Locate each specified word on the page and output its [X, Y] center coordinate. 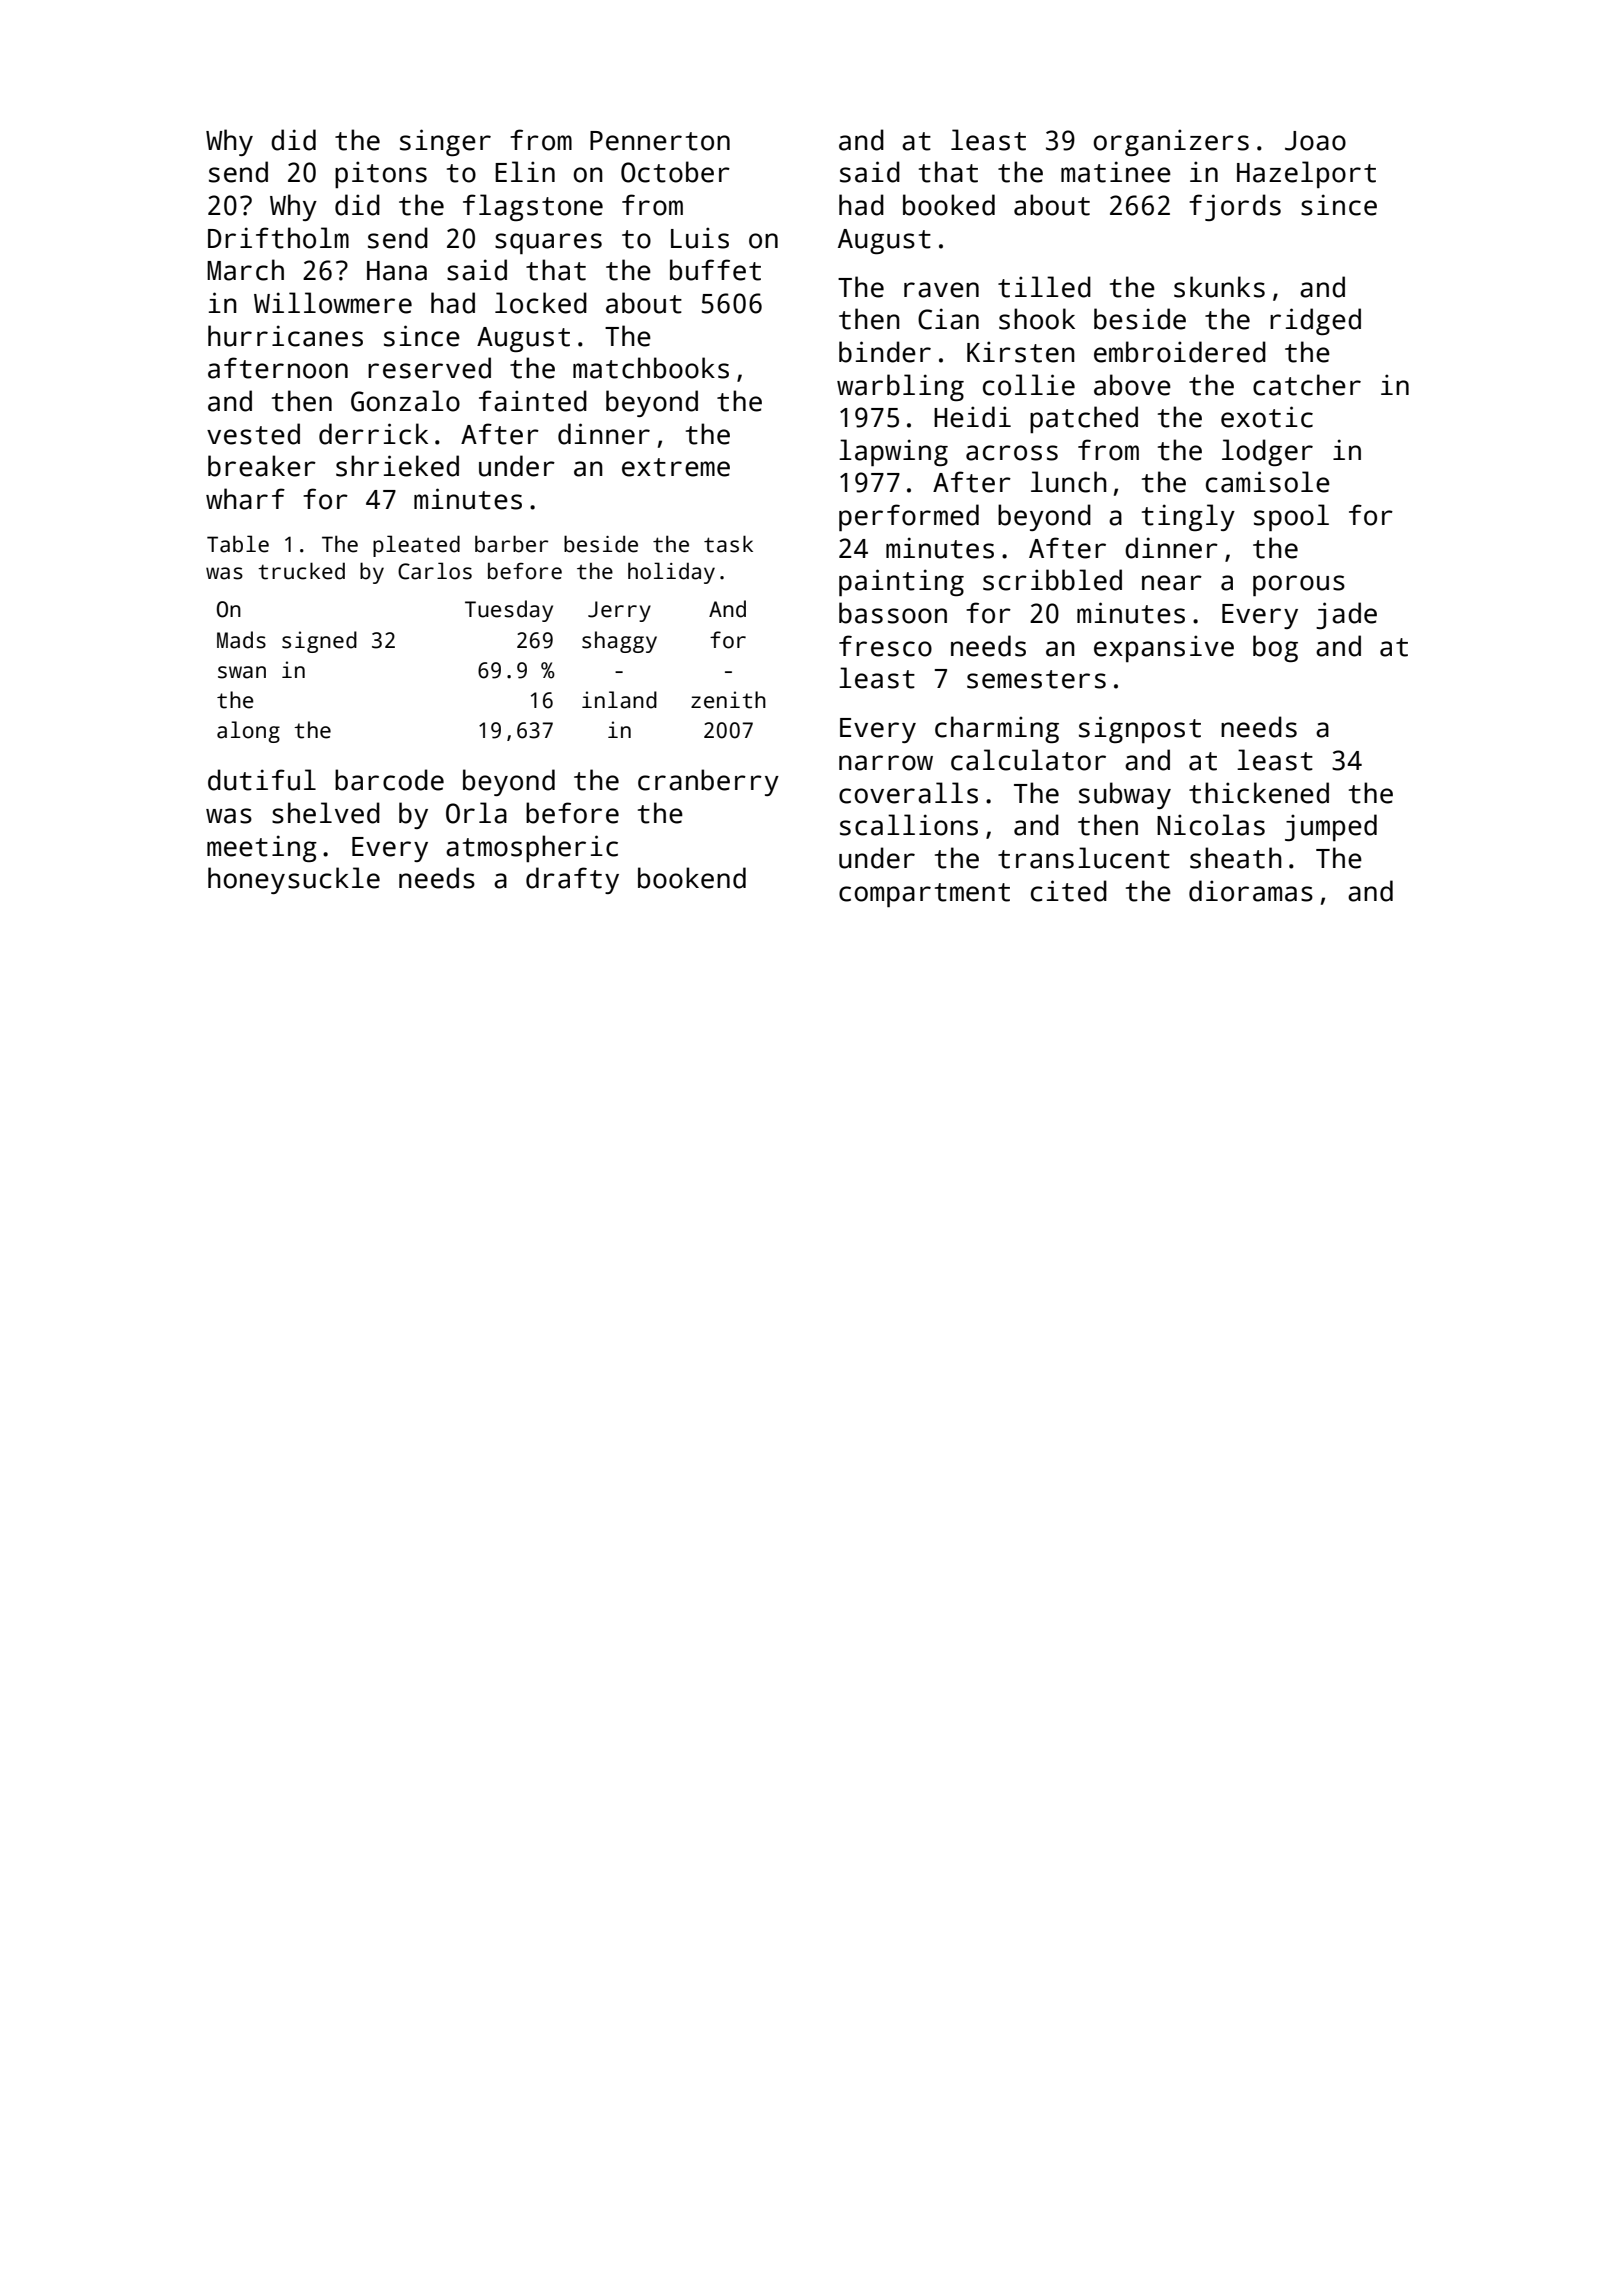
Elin [525, 171]
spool [1291, 517]
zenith [728, 700]
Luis [700, 238]
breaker [262, 466]
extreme [676, 467]
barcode [389, 780]
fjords [1235, 207]
